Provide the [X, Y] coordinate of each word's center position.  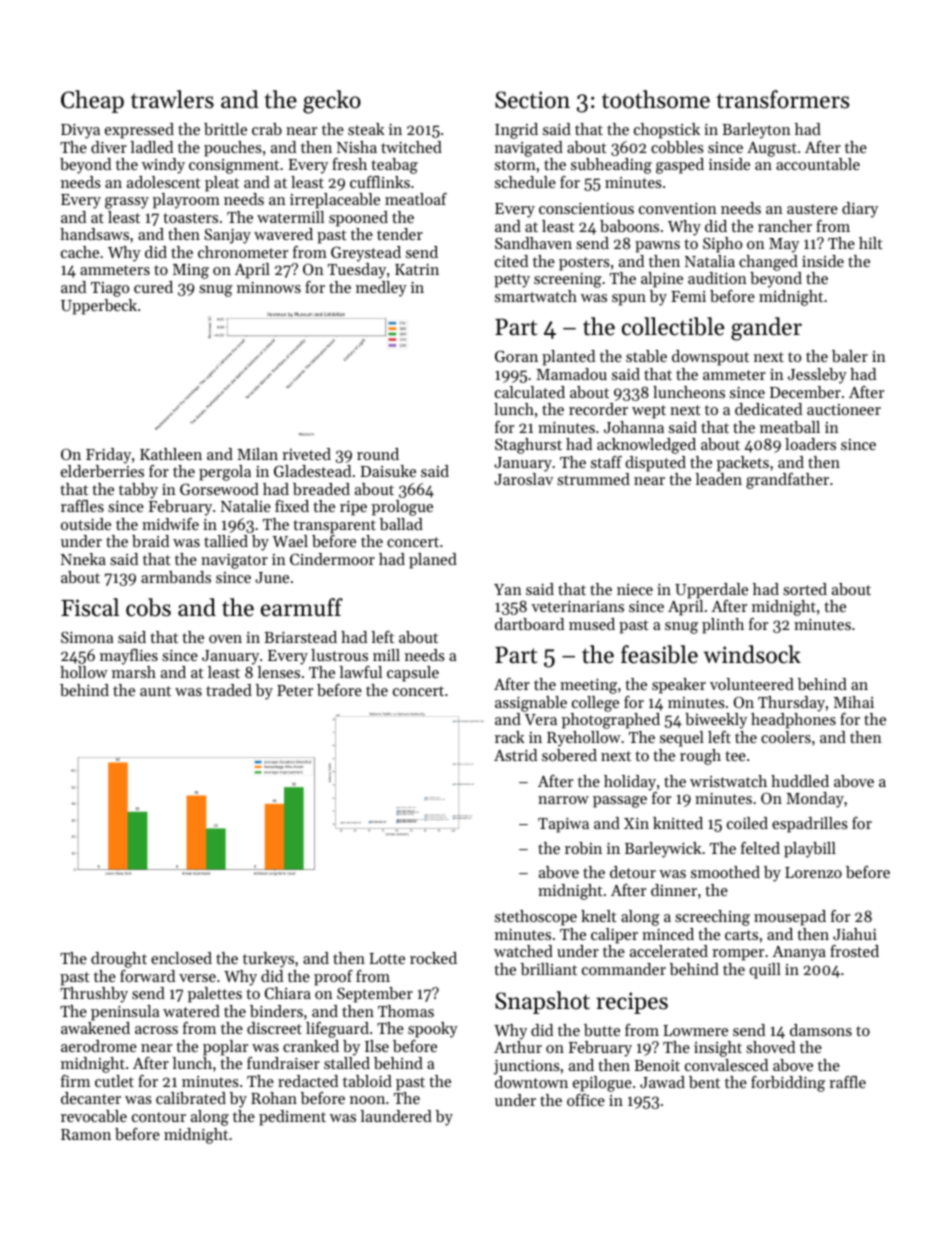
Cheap [92, 101]
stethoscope [536, 918]
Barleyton [756, 131]
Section [532, 100]
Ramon [86, 1134]
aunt [155, 691]
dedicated [768, 409]
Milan [257, 454]
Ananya [799, 953]
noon [367, 1100]
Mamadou [571, 374]
